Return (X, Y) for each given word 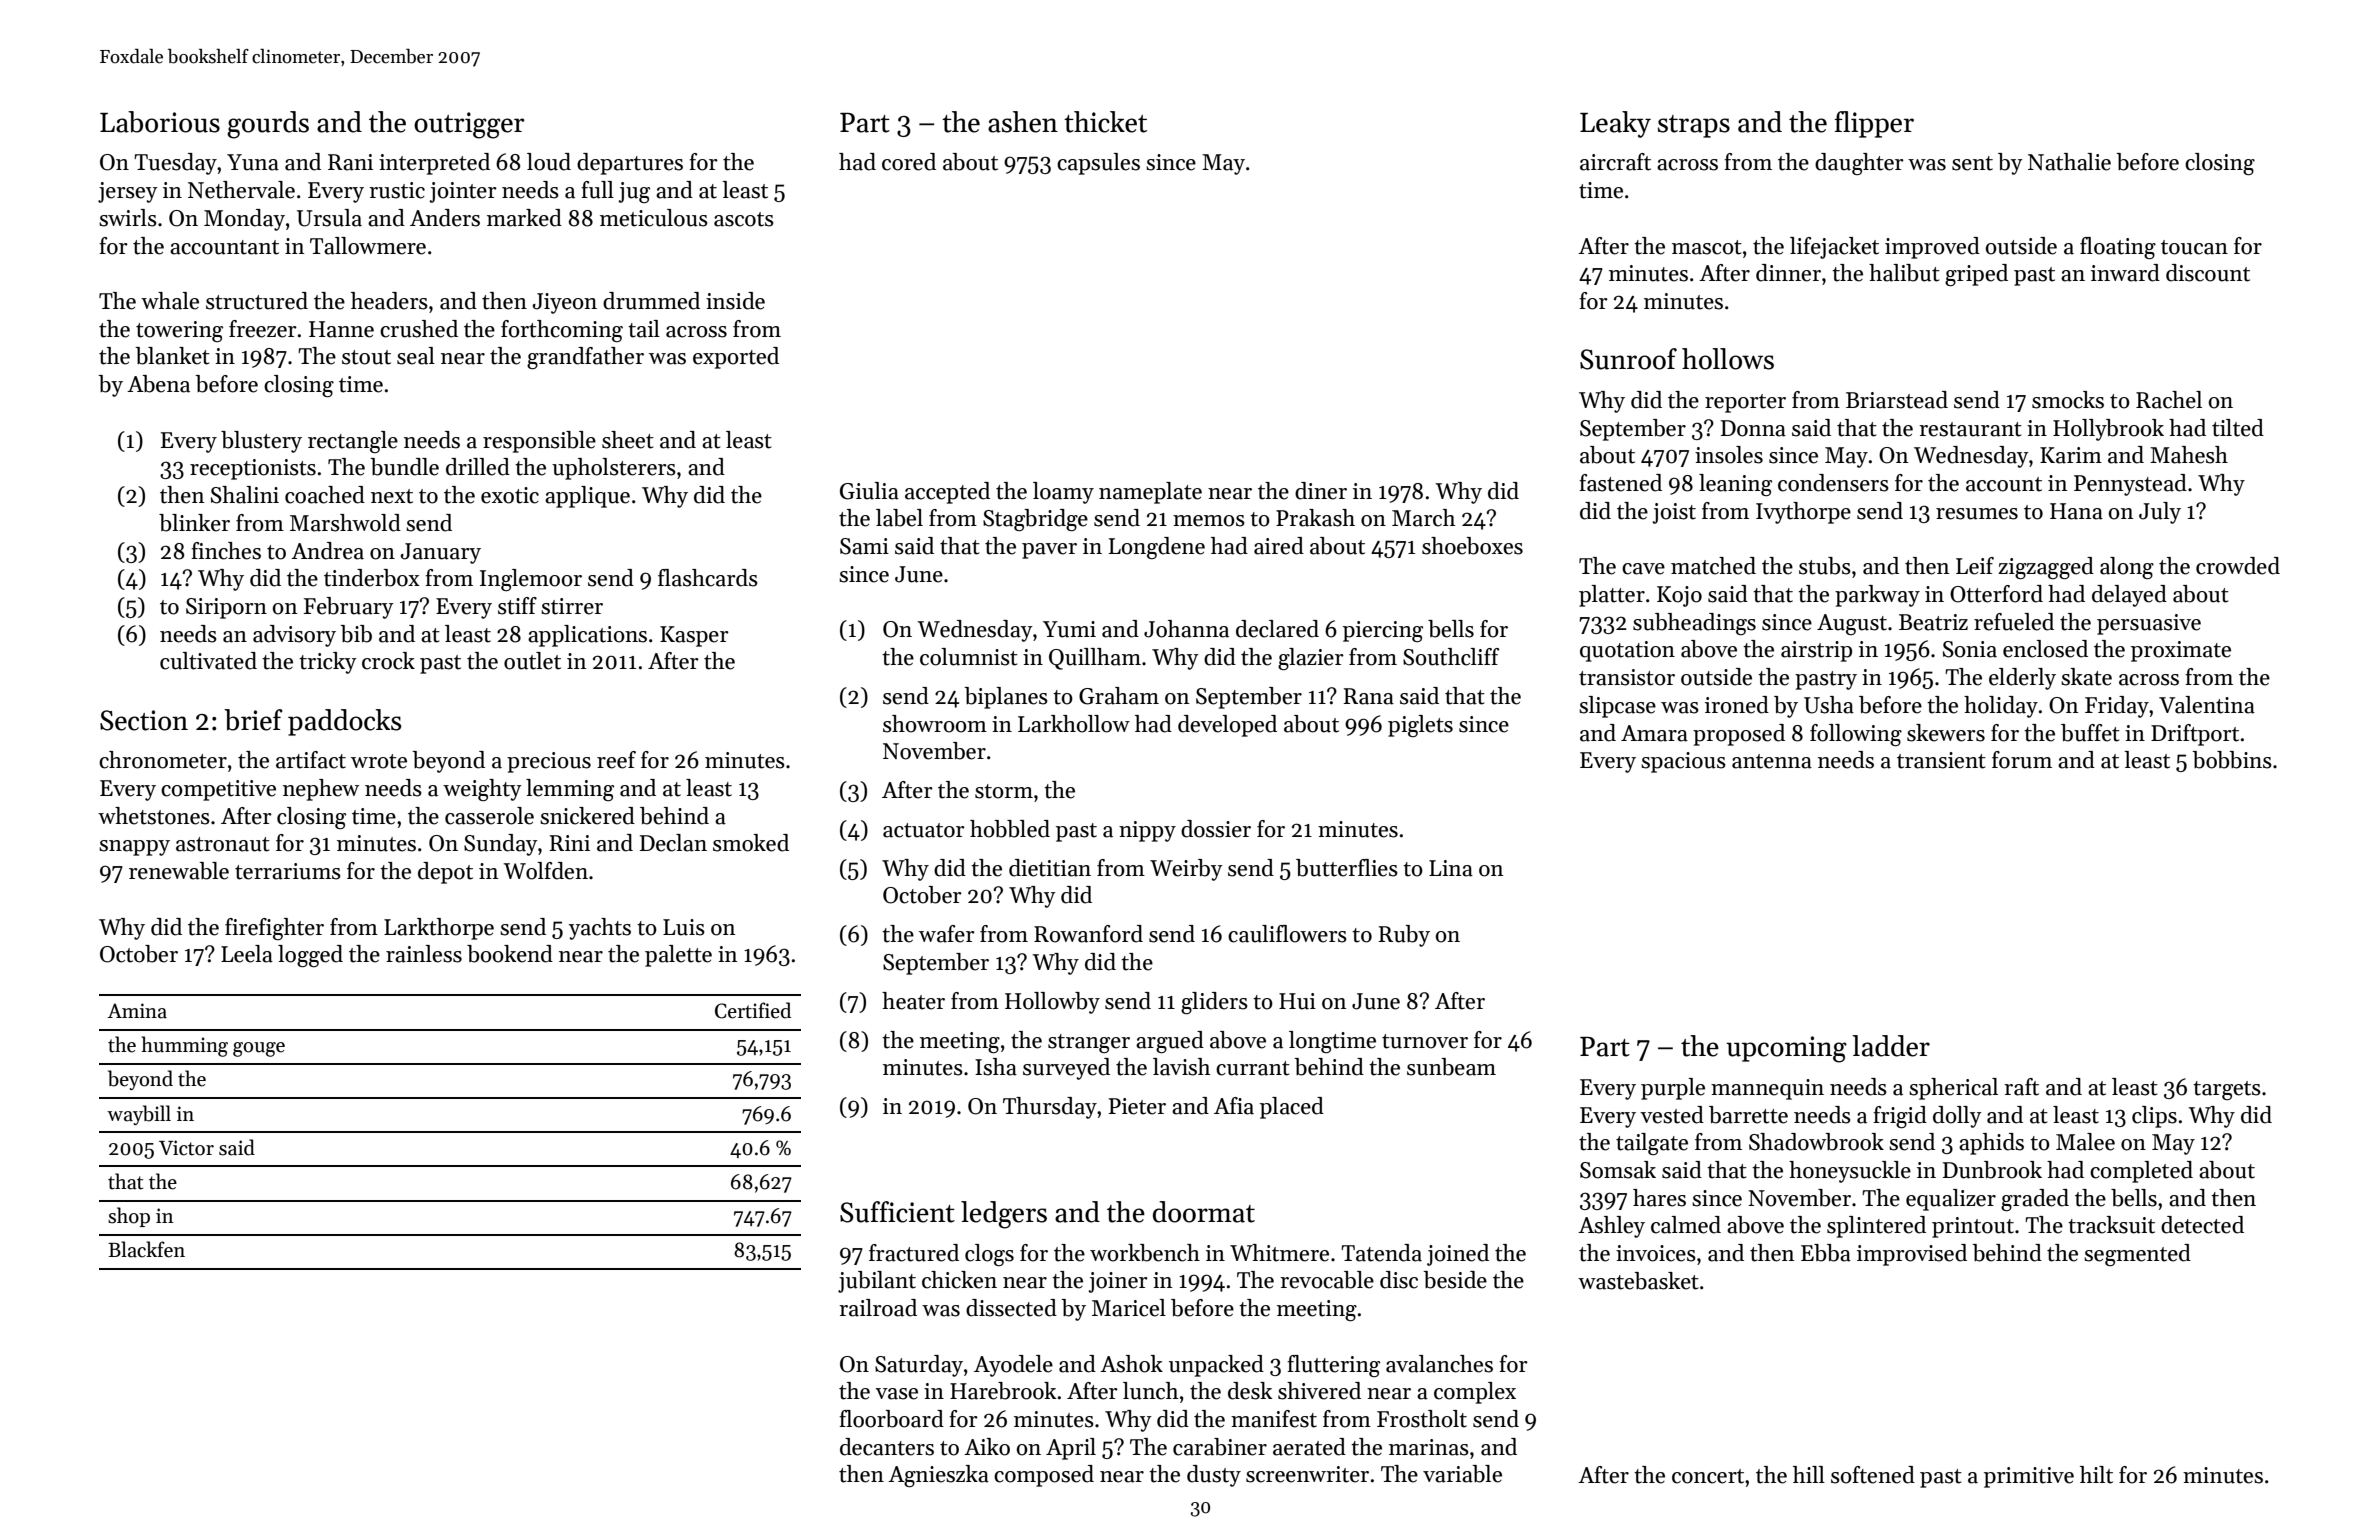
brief (253, 720)
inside (735, 301)
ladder (1891, 1046)
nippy (1147, 831)
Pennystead (2130, 485)
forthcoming (562, 331)
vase (896, 1394)
